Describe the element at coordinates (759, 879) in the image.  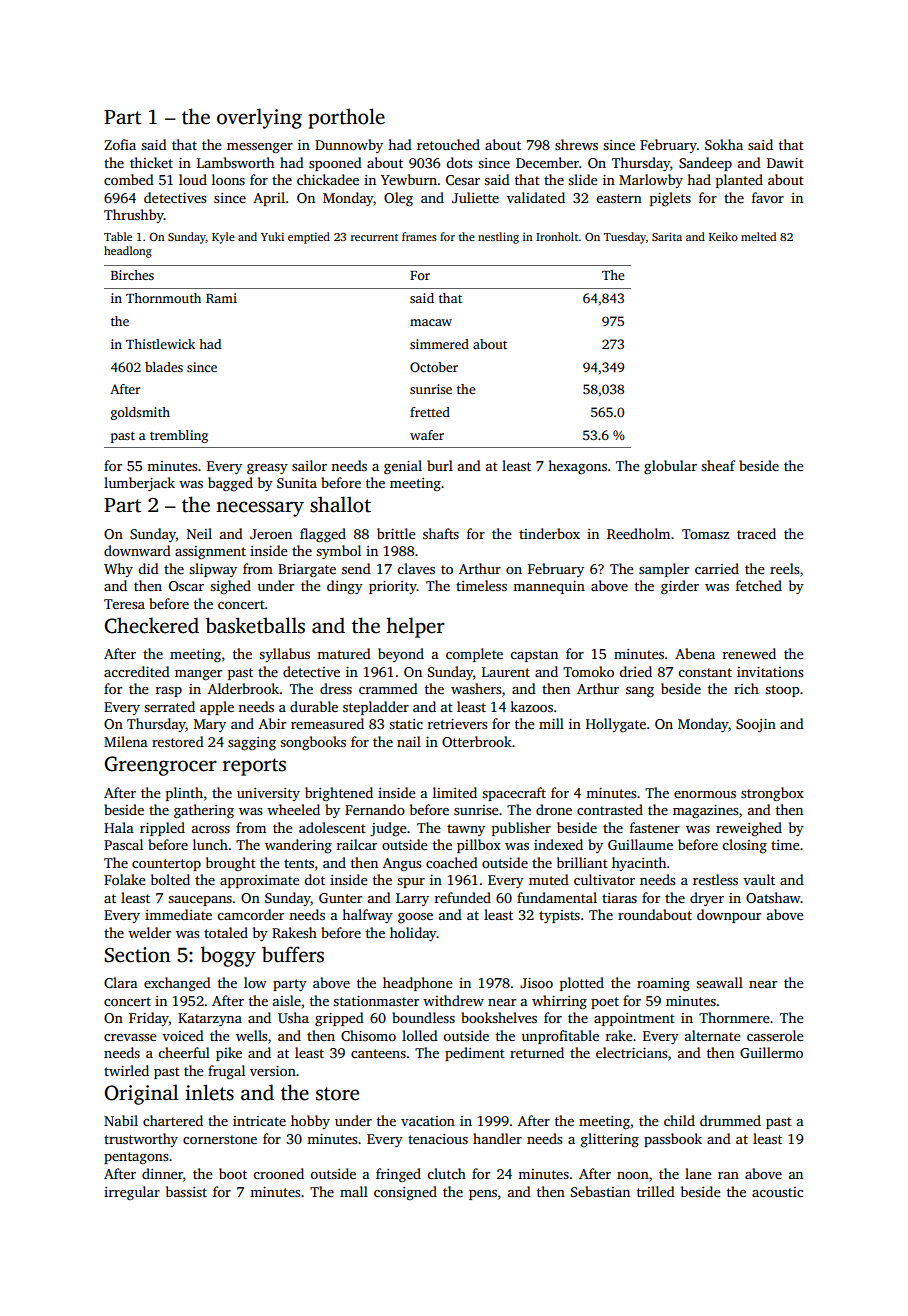
I see `vault` at that location.
